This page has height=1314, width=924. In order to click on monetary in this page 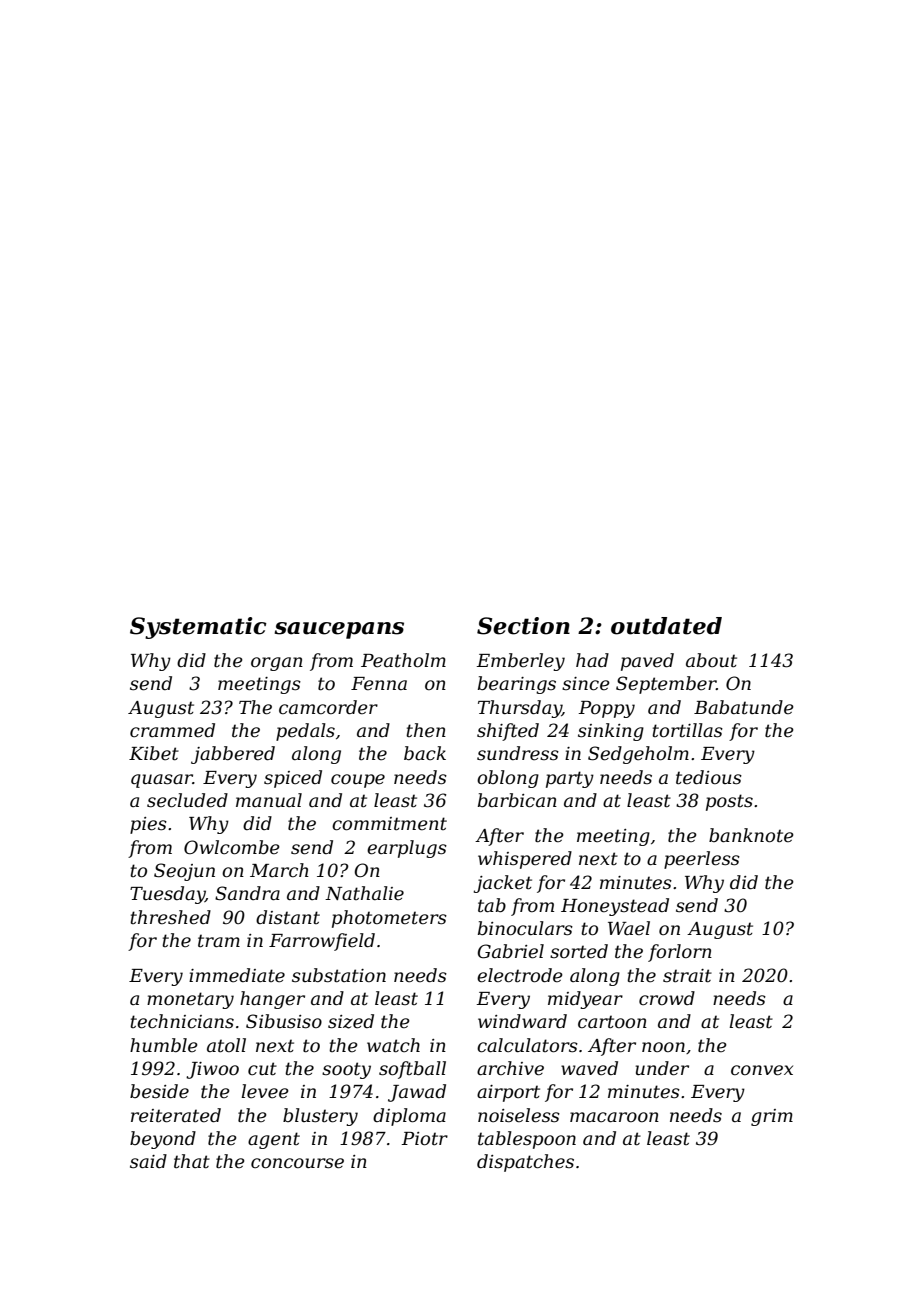, I will do `click(190, 1000)`.
